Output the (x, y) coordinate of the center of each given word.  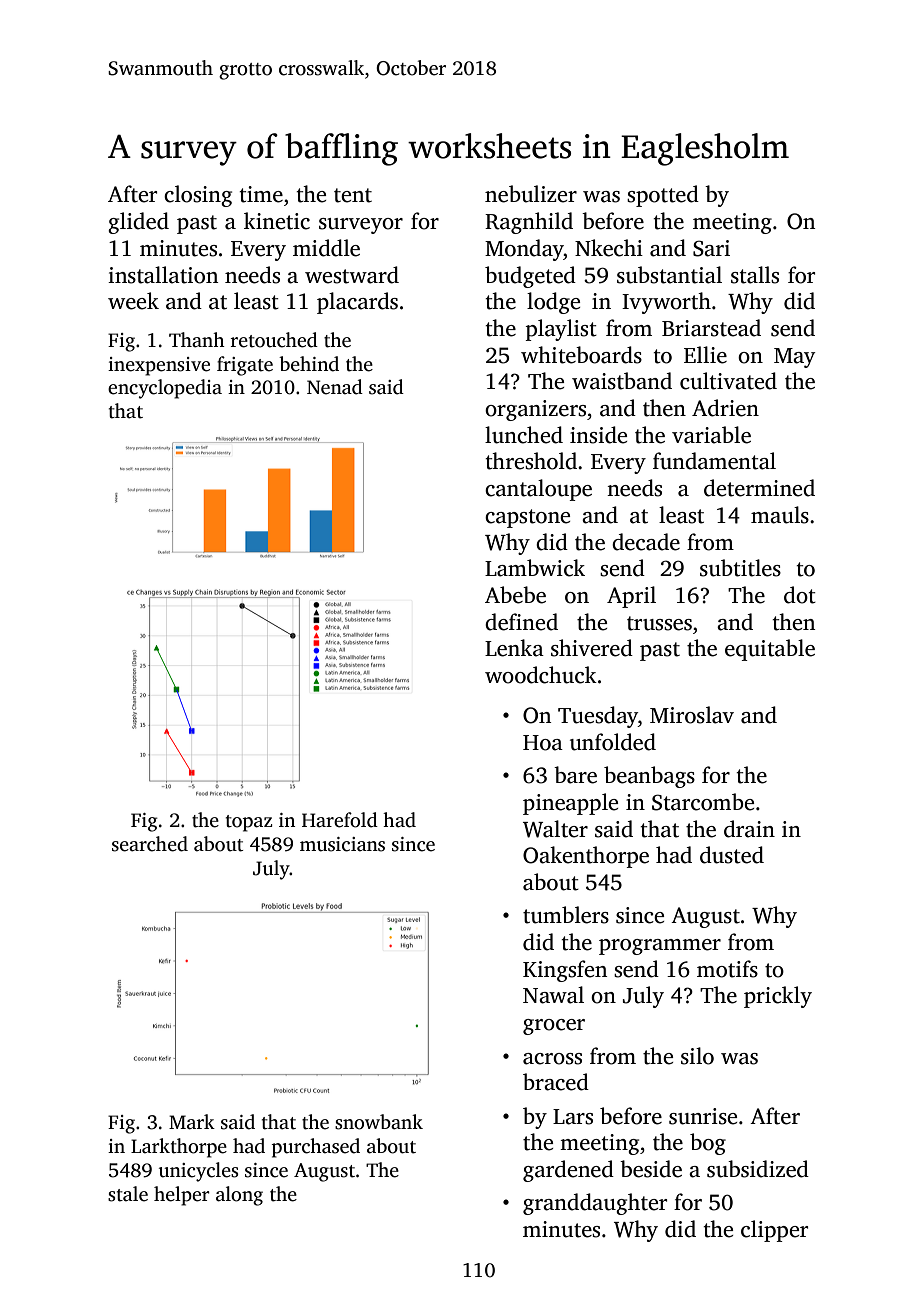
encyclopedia (165, 389)
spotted (663, 196)
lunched (524, 435)
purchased (316, 1148)
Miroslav (692, 715)
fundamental (714, 461)
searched (150, 844)
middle (326, 248)
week (133, 301)
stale (128, 1194)
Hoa (543, 743)
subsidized (758, 1169)
